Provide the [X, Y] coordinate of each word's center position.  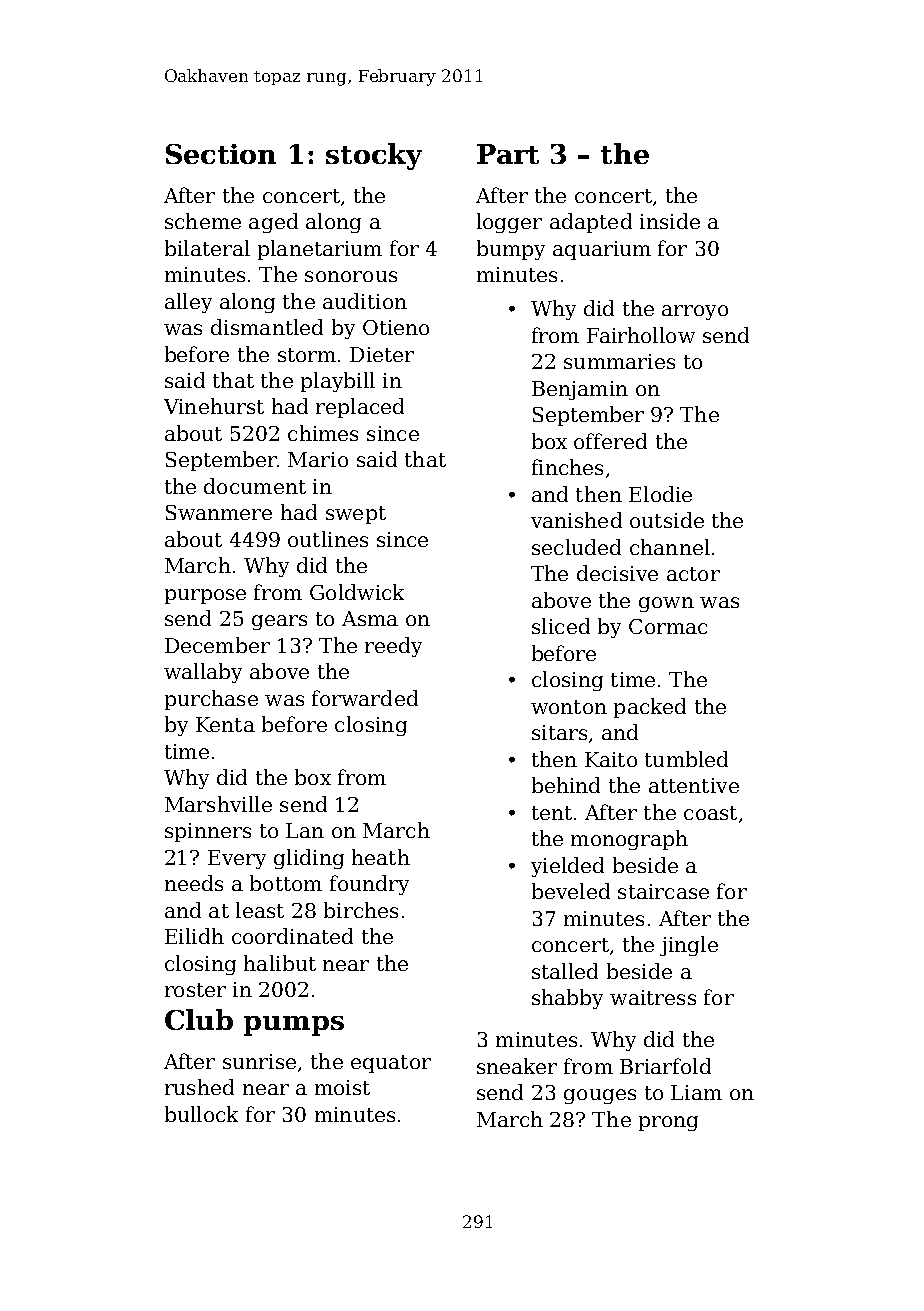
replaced [360, 408]
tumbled [686, 759]
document [255, 486]
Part [508, 154]
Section [221, 154]
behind [566, 785]
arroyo [695, 312]
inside [670, 221]
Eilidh [194, 936]
